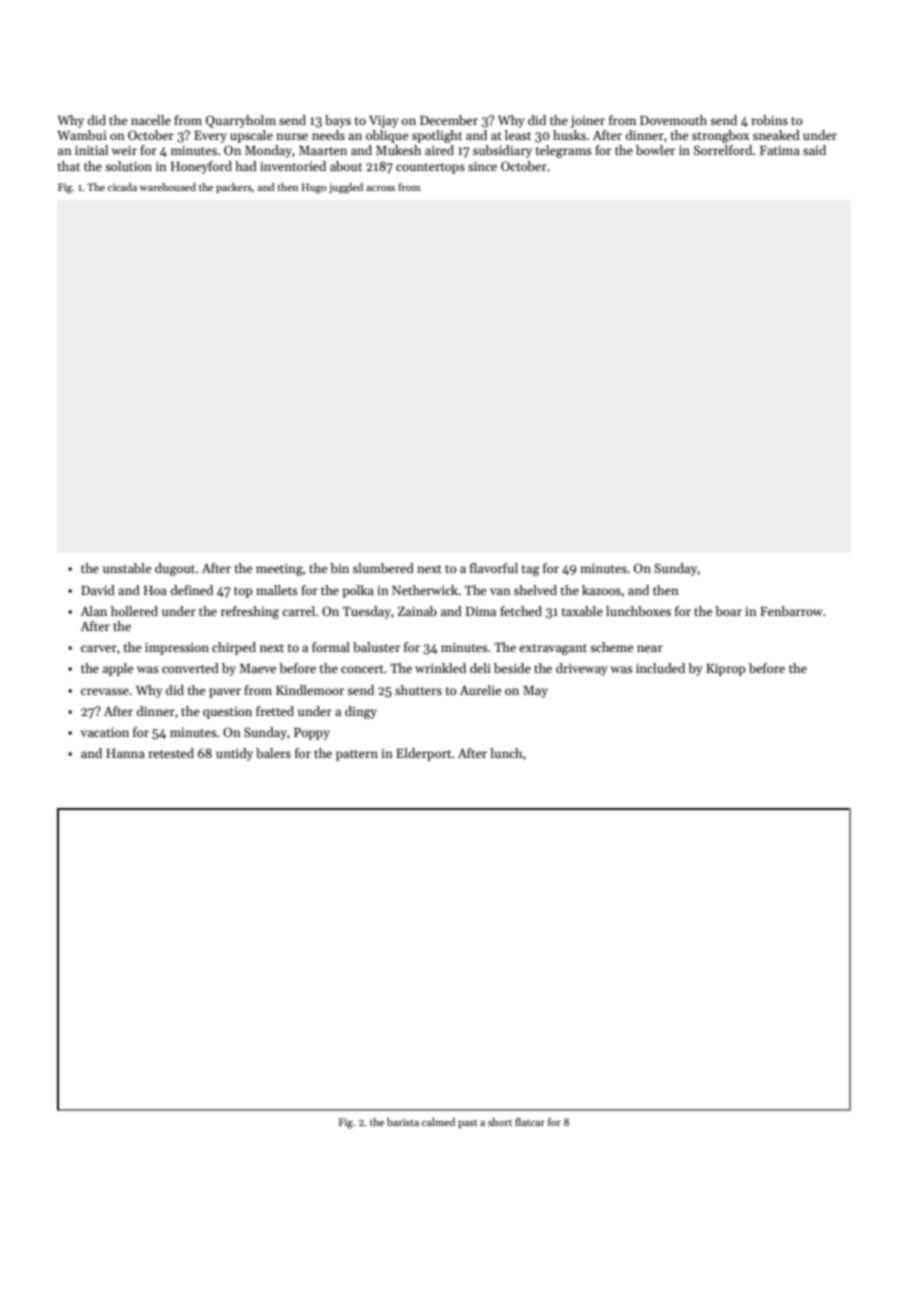 This screenshot has height=1316, width=908. What do you see at coordinates (780, 150) in the screenshot?
I see `Fatima` at bounding box center [780, 150].
